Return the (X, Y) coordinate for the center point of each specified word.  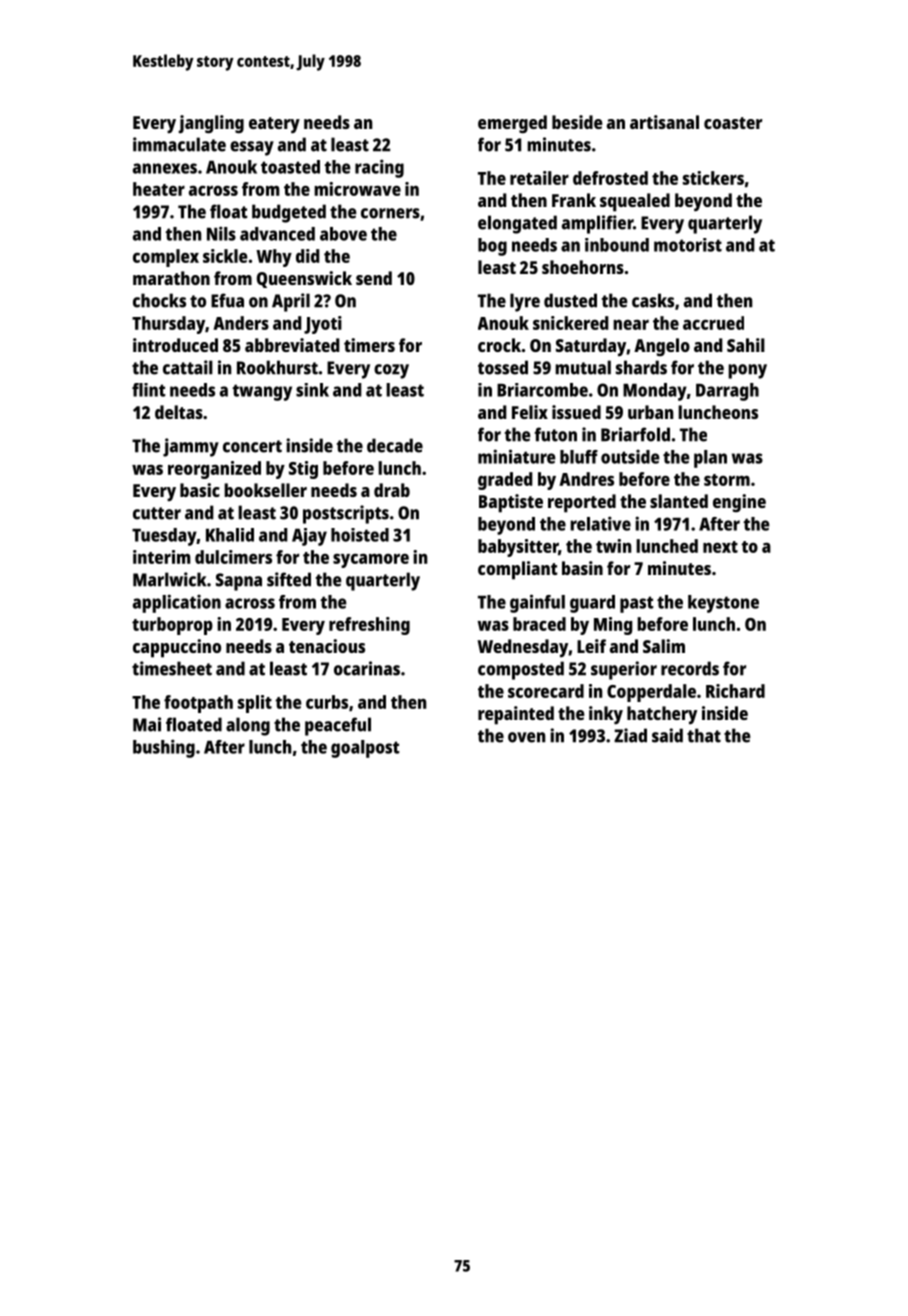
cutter (157, 513)
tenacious (327, 646)
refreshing (369, 626)
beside (577, 122)
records (690, 668)
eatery (274, 125)
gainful (537, 603)
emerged (512, 124)
